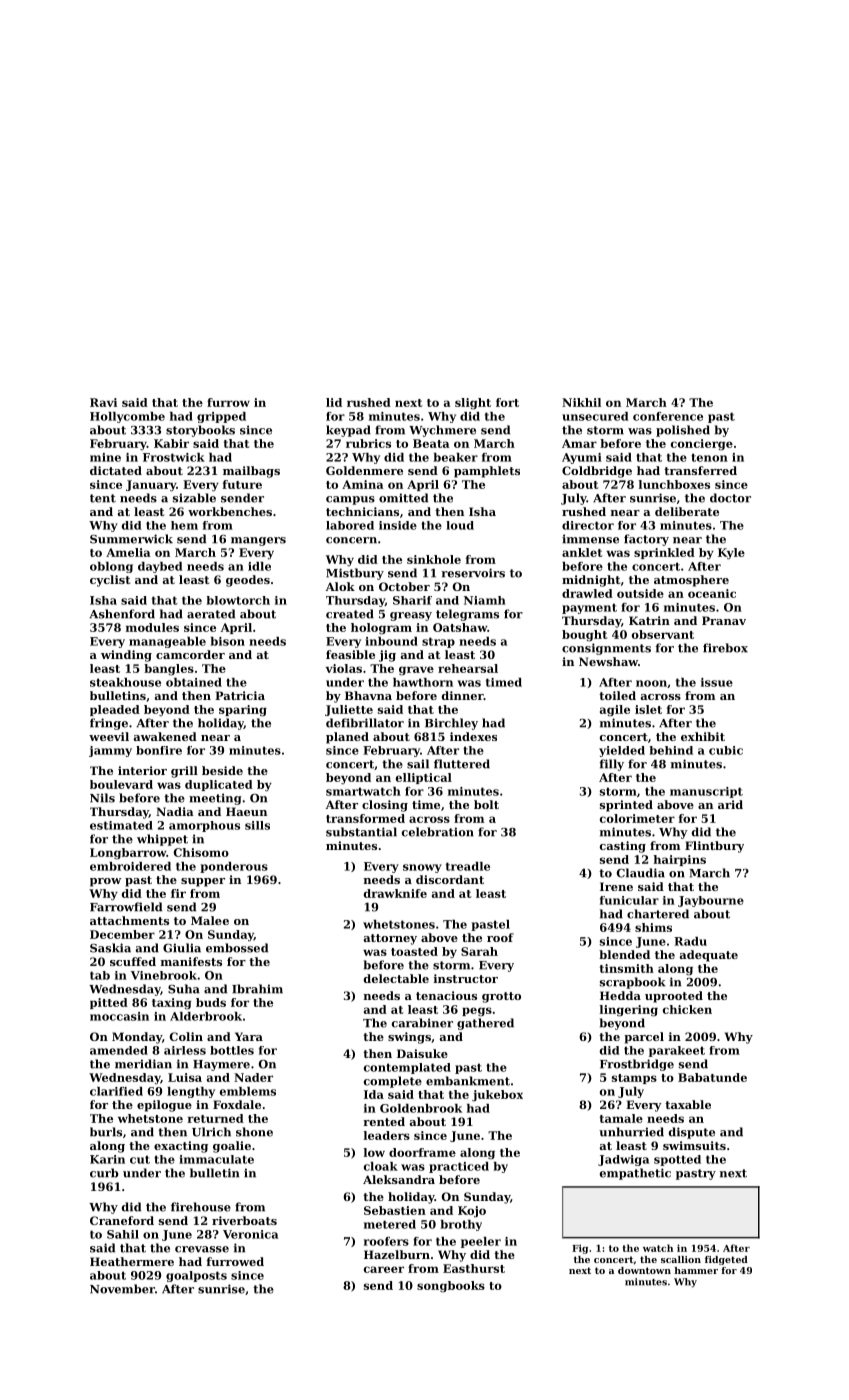 This screenshot has height=1400, width=849. What do you see at coordinates (668, 416) in the screenshot?
I see `conference` at bounding box center [668, 416].
